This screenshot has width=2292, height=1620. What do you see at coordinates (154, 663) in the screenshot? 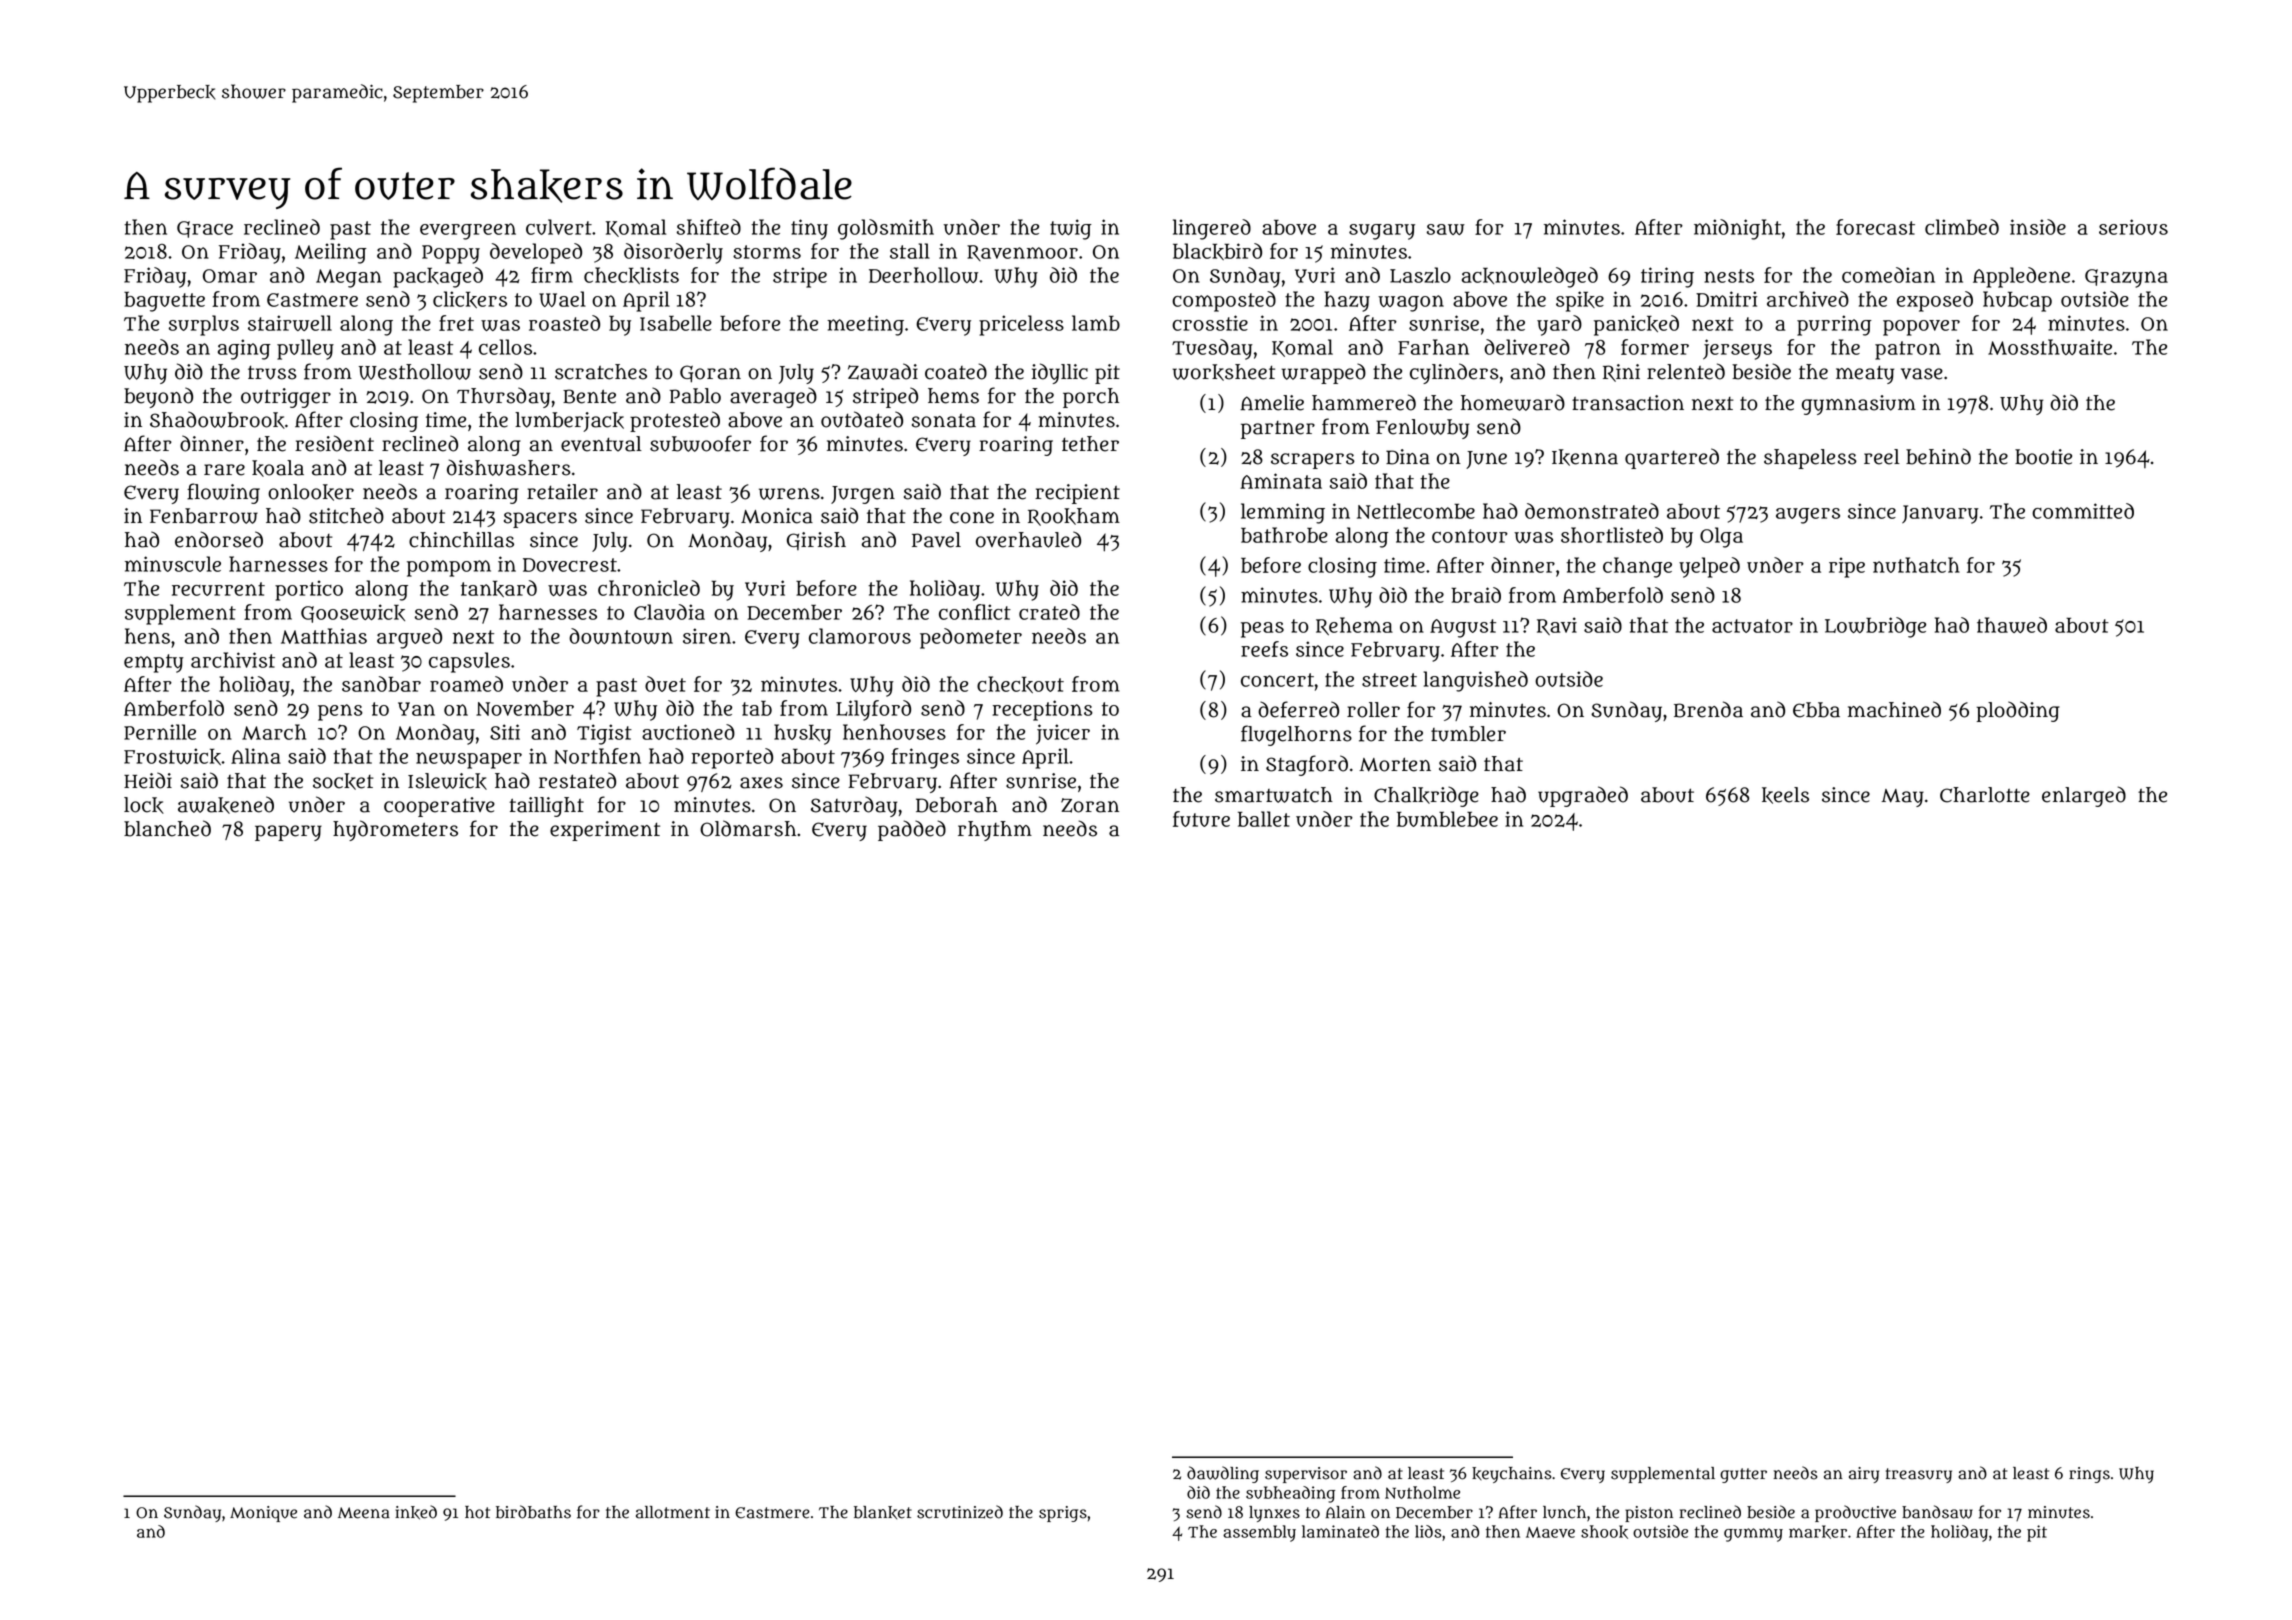
I see `empty` at bounding box center [154, 663].
